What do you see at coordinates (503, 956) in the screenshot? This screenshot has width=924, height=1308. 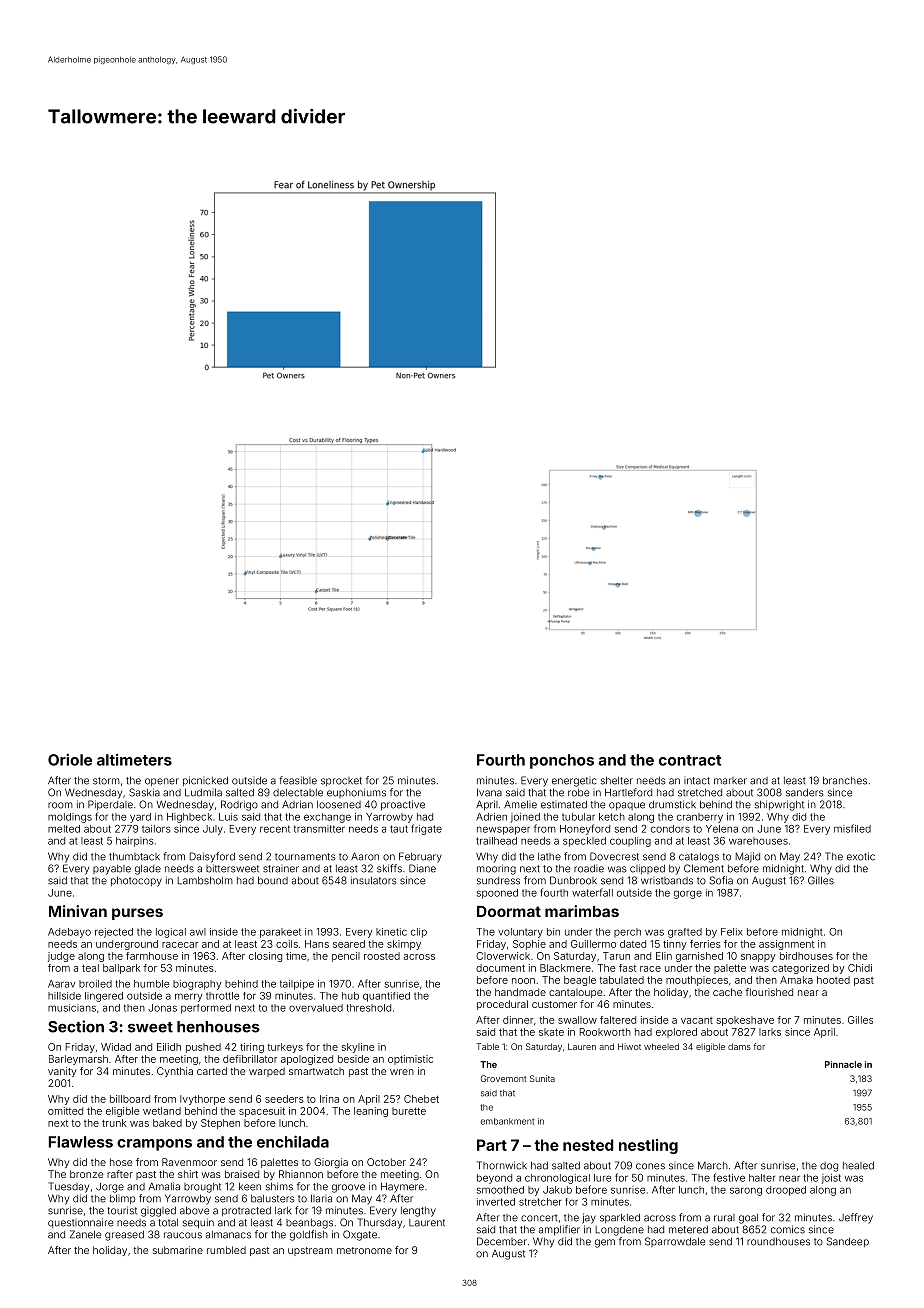 I see `Cloverwick` at bounding box center [503, 956].
